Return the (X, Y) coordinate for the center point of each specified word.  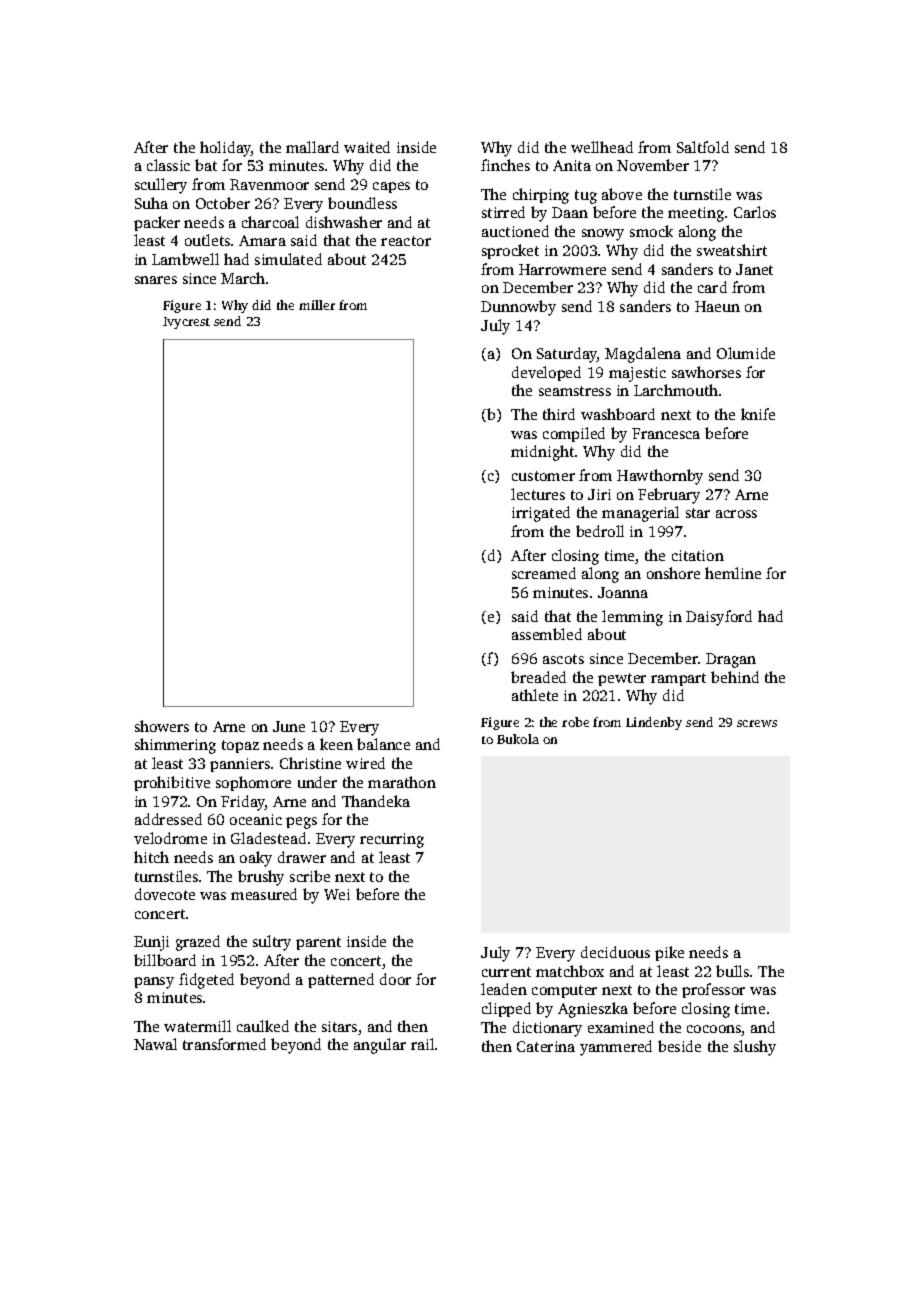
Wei (337, 894)
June (289, 726)
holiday (226, 149)
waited (367, 147)
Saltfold (703, 147)
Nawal (155, 1044)
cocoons (714, 1030)
